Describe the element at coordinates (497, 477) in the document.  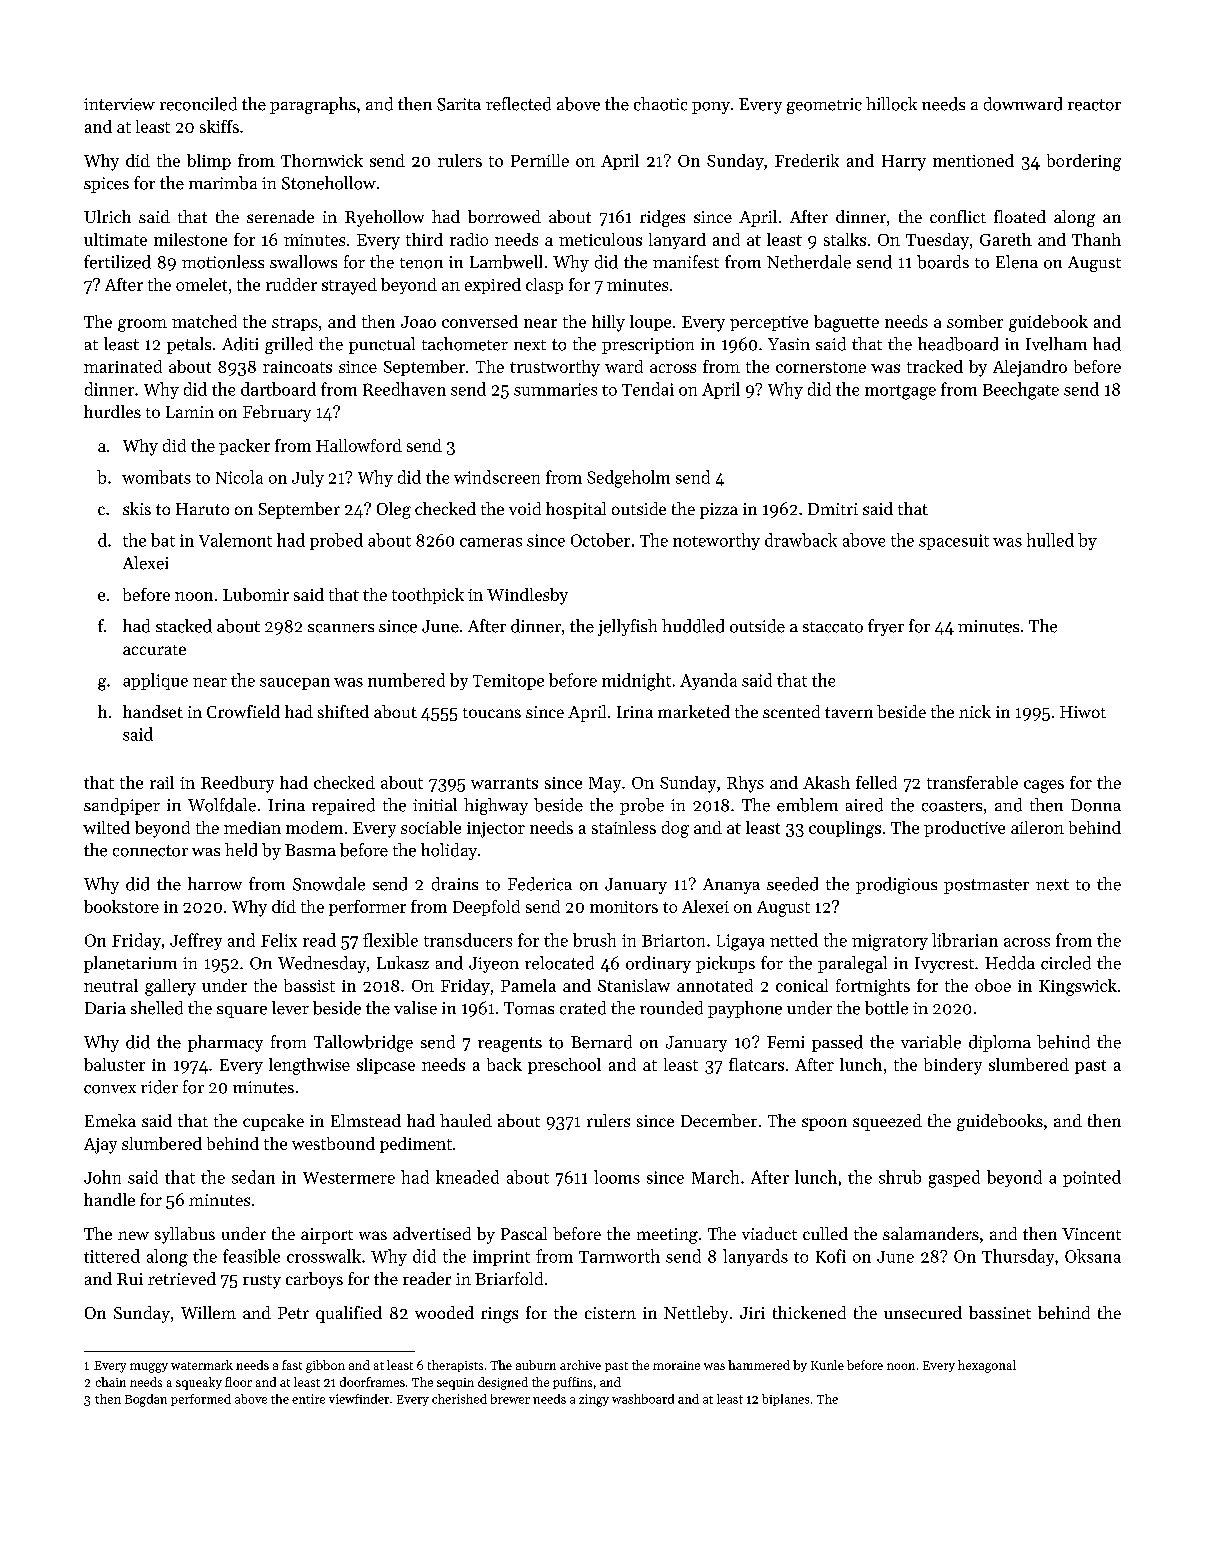
I see `windscreen` at that location.
